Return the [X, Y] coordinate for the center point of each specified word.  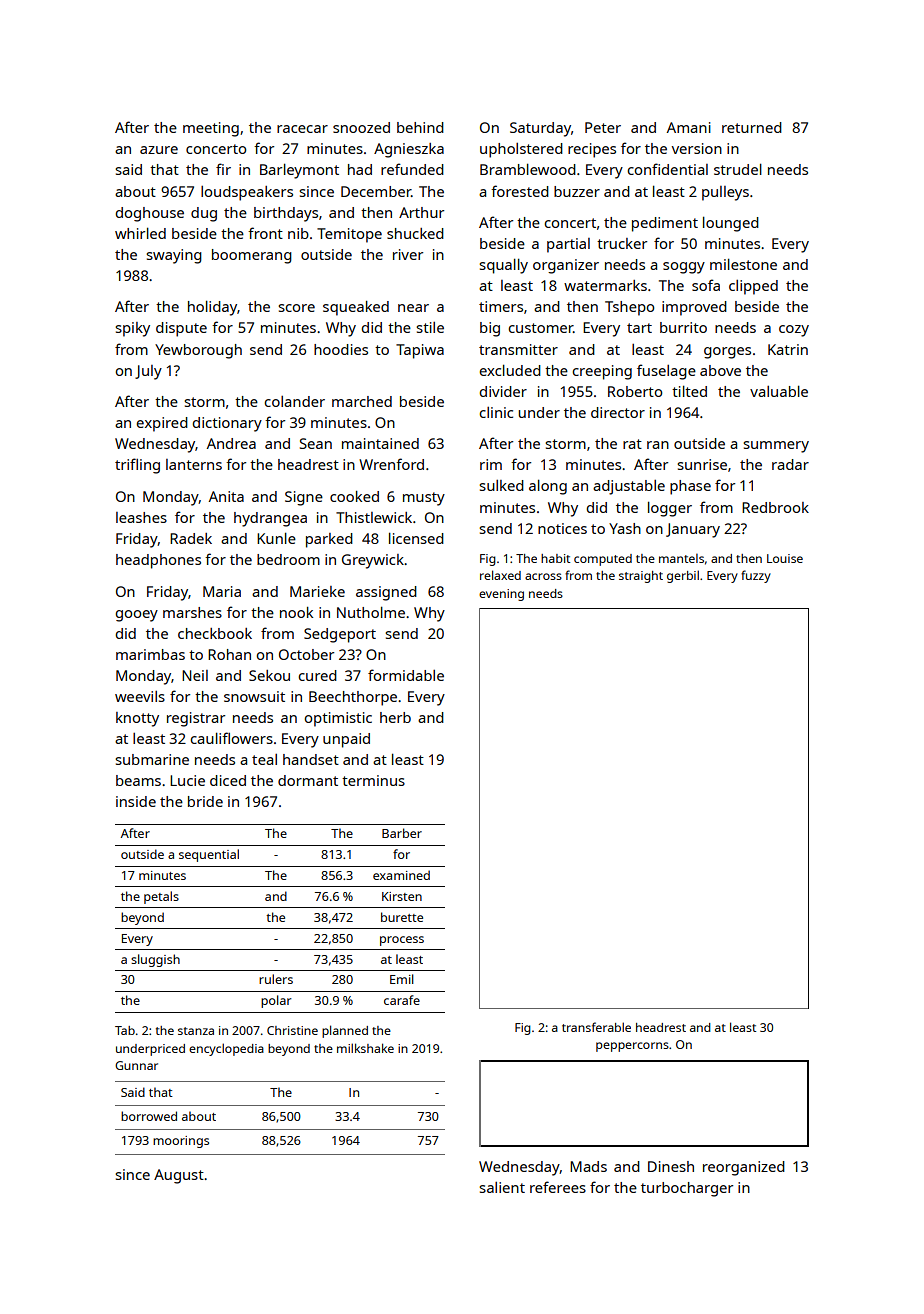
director [618, 412]
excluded [510, 370]
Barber [402, 833]
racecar [302, 129]
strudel [738, 169]
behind [420, 127]
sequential [209, 855]
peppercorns [632, 1047]
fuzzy [756, 576]
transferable [596, 1027]
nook [296, 612]
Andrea [231, 443]
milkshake [365, 1048]
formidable [406, 675]
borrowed [149, 1116]
